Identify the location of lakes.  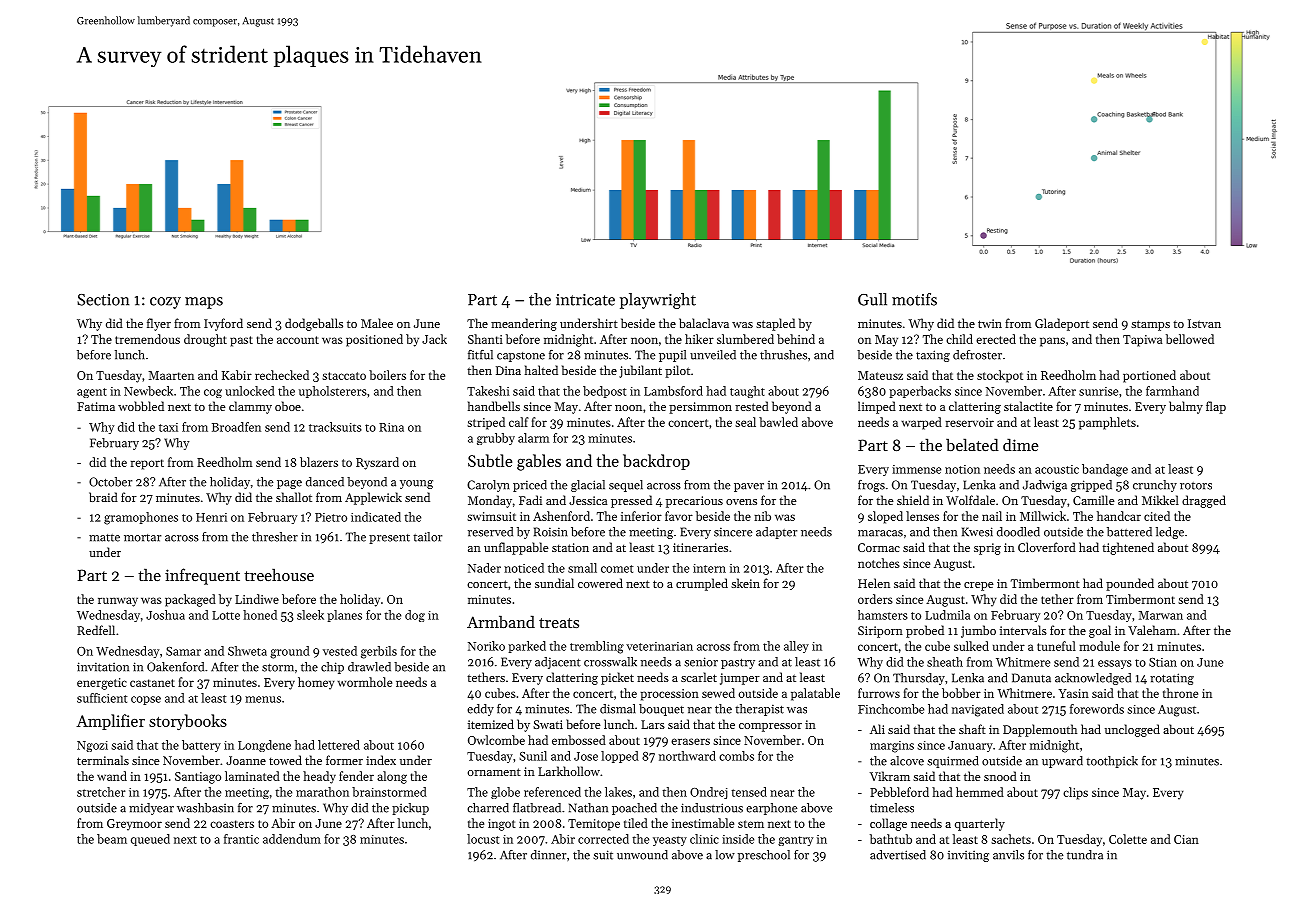
(618, 792).
